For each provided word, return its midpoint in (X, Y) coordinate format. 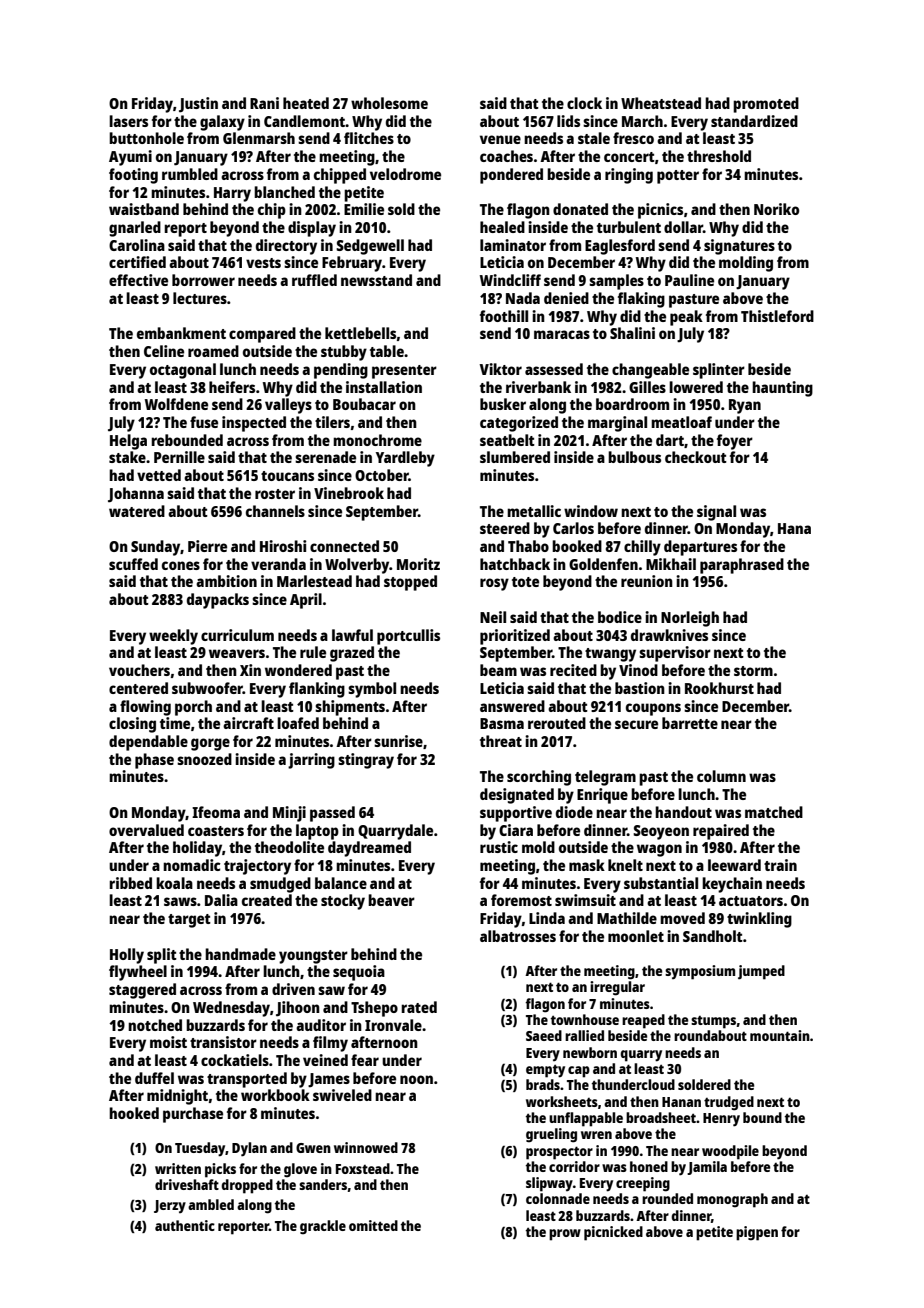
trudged (729, 1103)
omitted (373, 1225)
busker (503, 404)
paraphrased (742, 566)
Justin (198, 105)
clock (584, 103)
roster (275, 494)
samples (616, 282)
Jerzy (170, 1206)
